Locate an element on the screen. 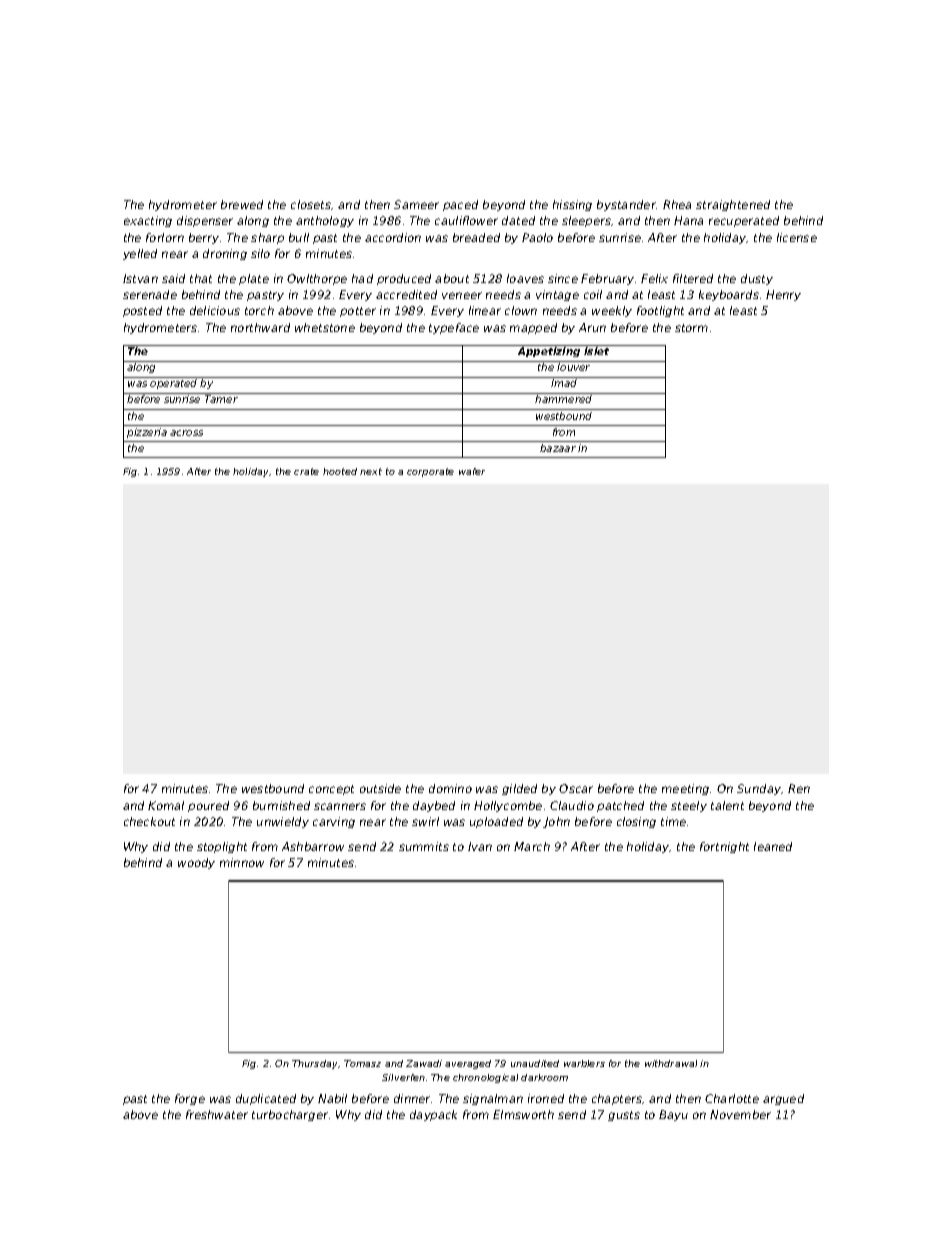  daypack is located at coordinates (433, 1115).
